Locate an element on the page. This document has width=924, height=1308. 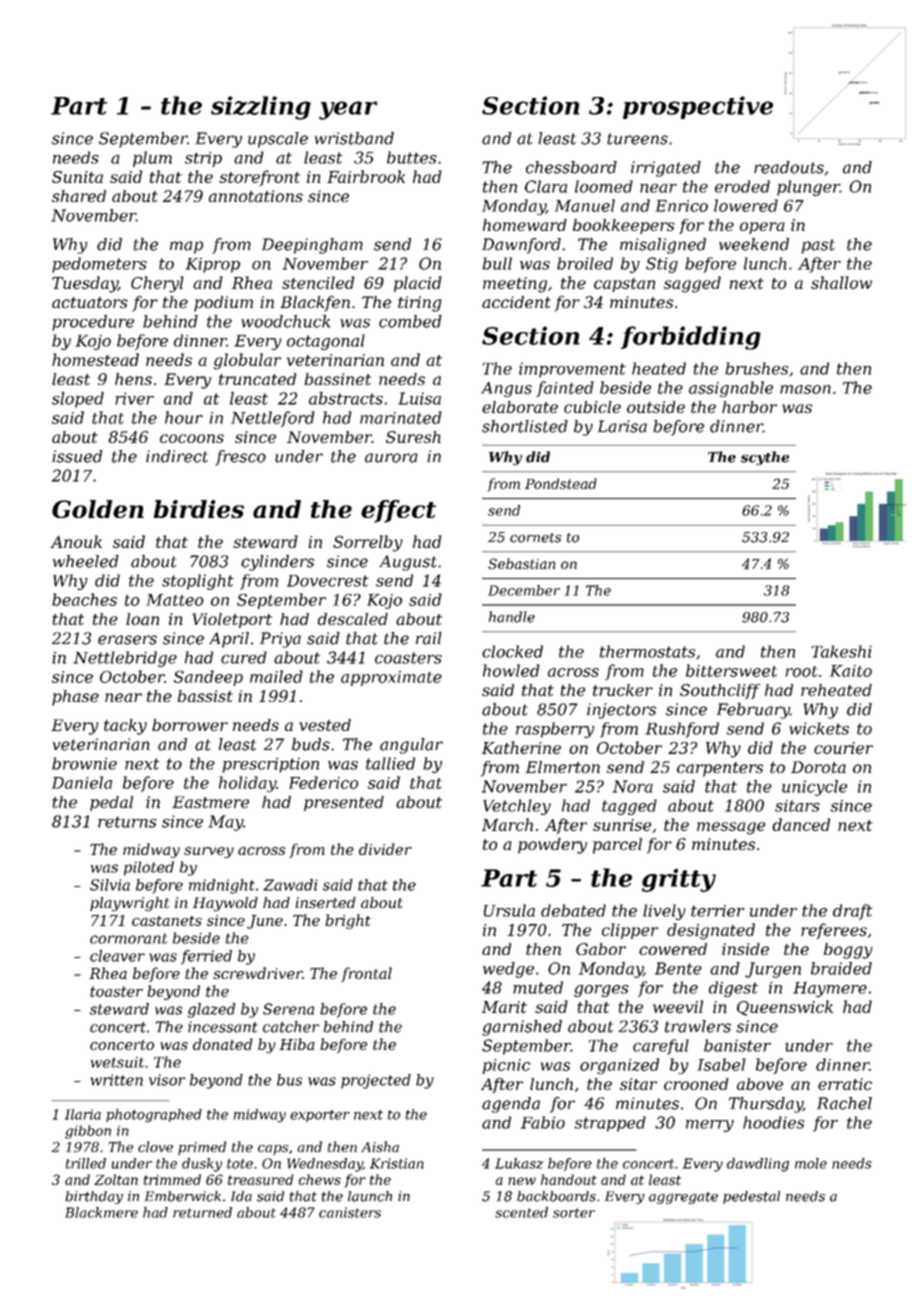
Sebastian is located at coordinates (521, 563).
